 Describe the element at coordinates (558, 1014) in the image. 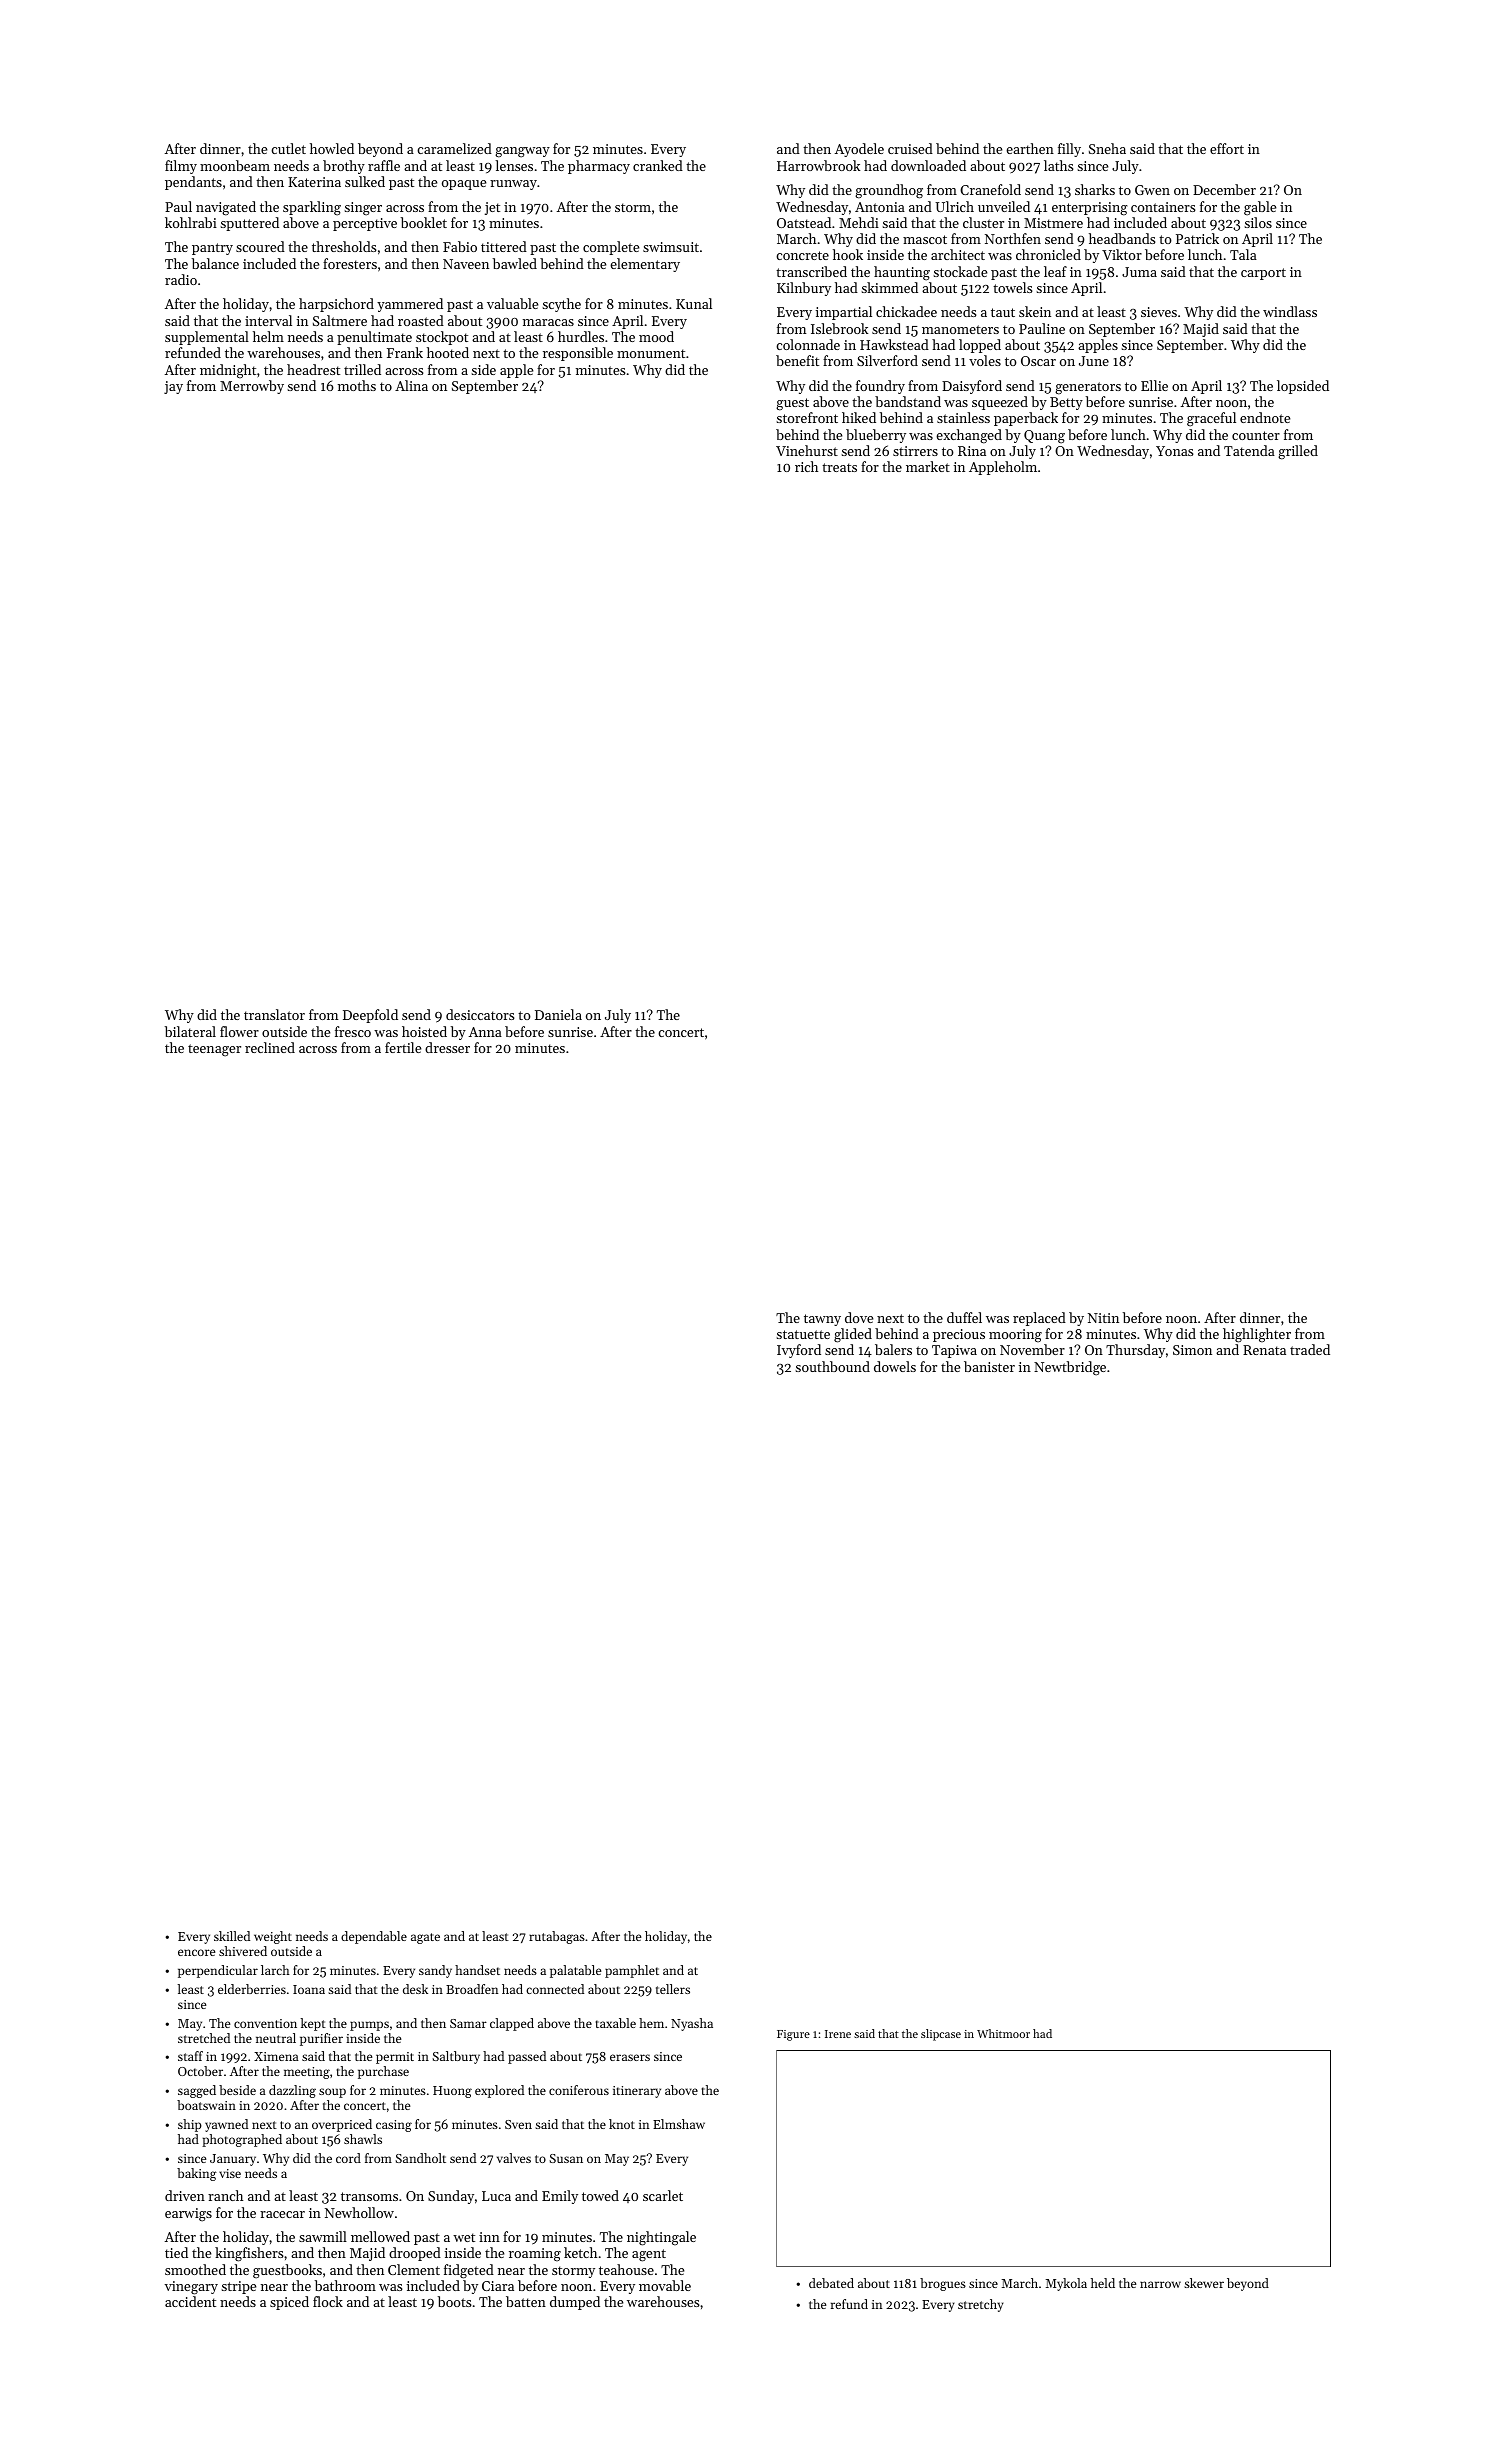

I see `Daniela` at that location.
